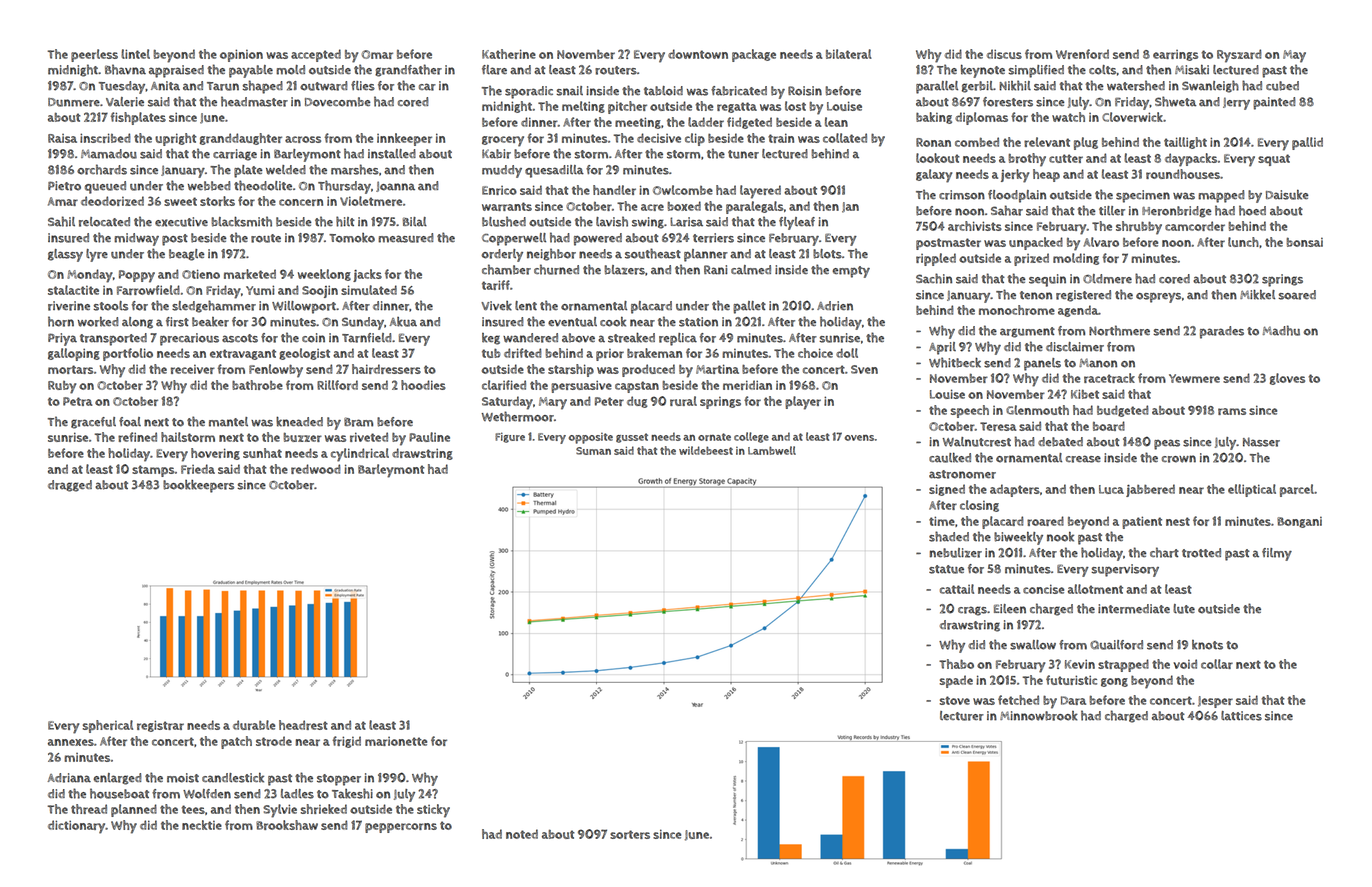 This page has height=887, width=1372. I want to click on shaded, so click(949, 536).
